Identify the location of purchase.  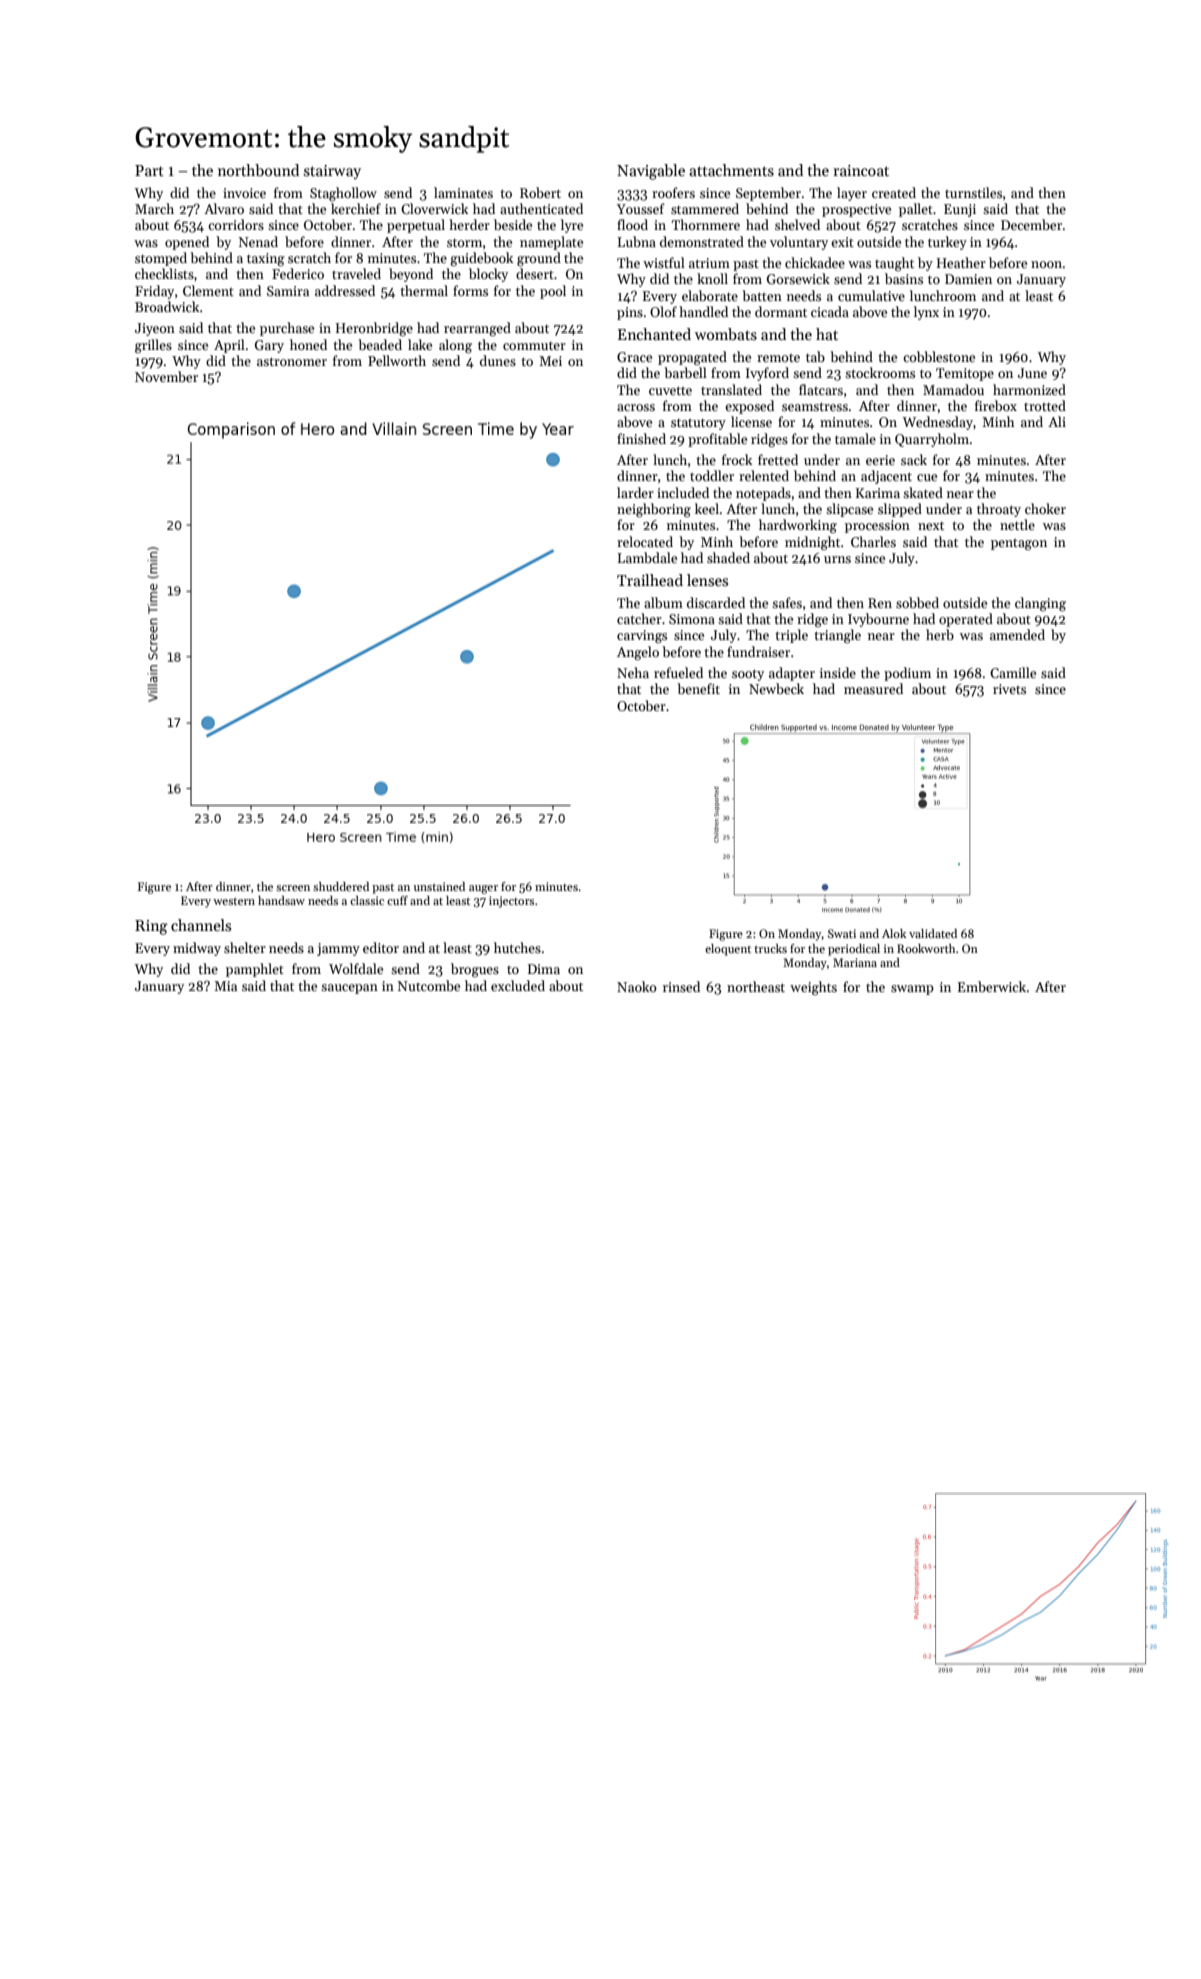
(287, 329).
